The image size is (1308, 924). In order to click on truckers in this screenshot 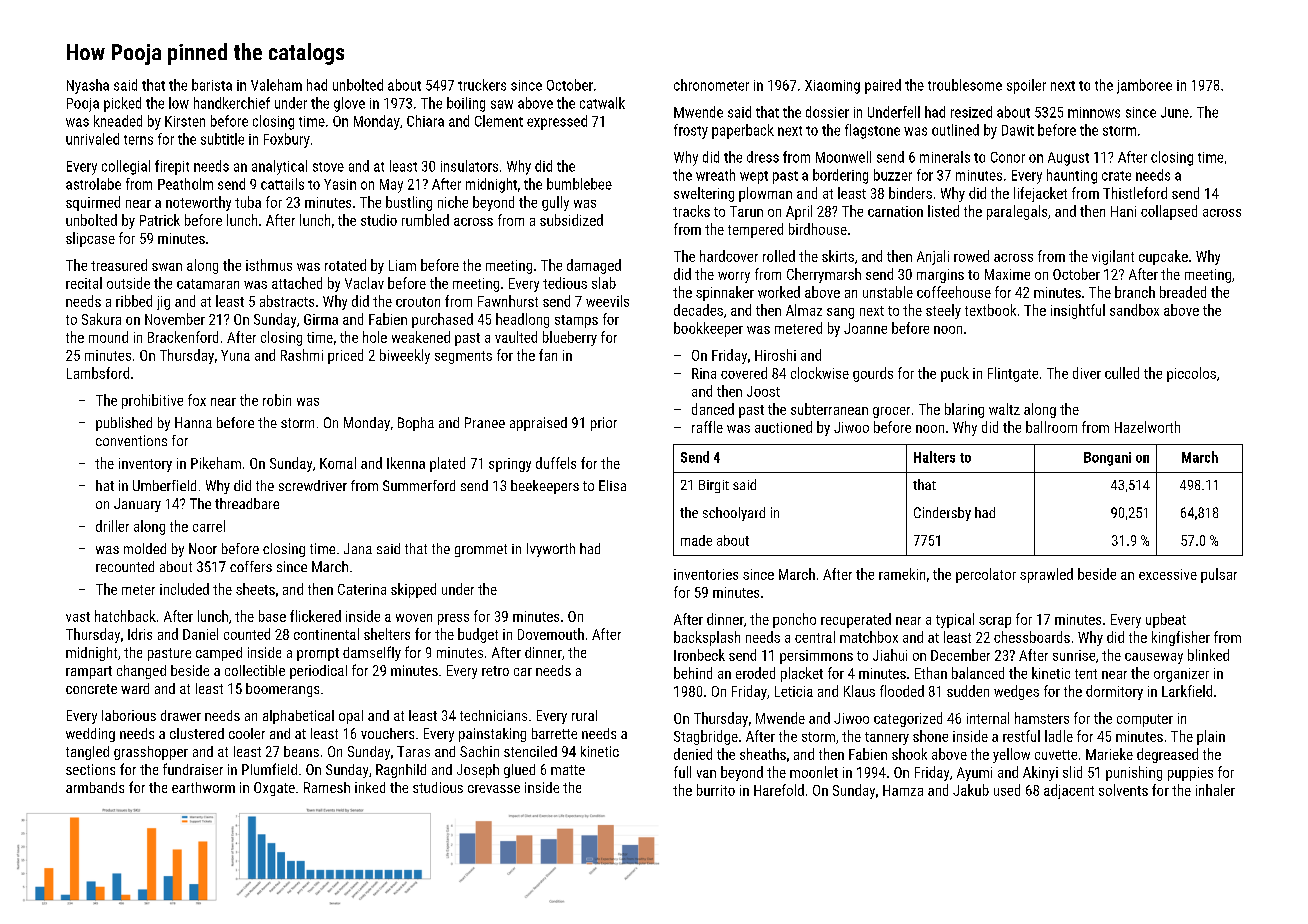, I will do `click(482, 85)`.
